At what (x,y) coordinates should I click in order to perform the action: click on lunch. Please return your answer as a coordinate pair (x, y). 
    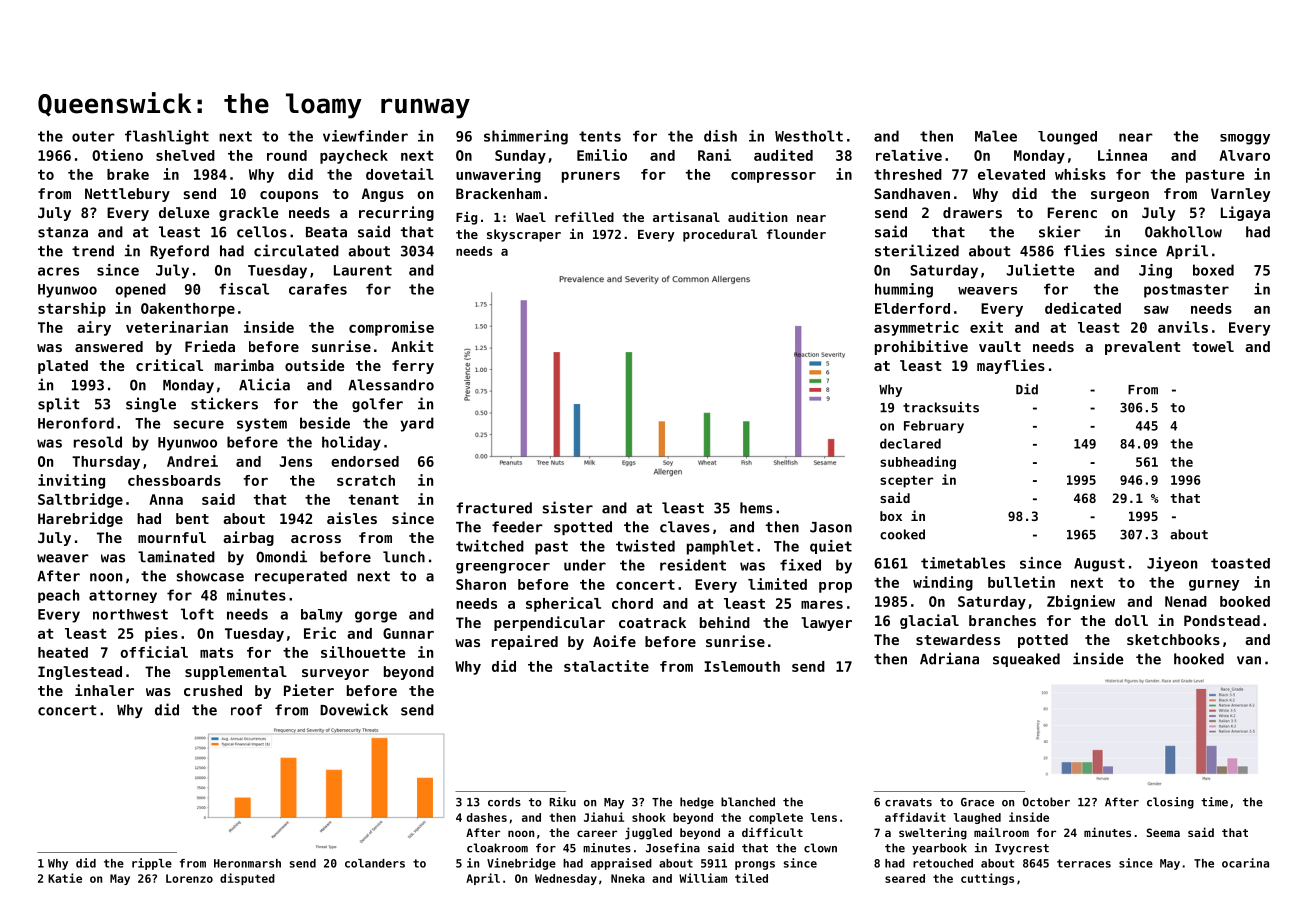
    Looking at the image, I should click on (404, 557).
